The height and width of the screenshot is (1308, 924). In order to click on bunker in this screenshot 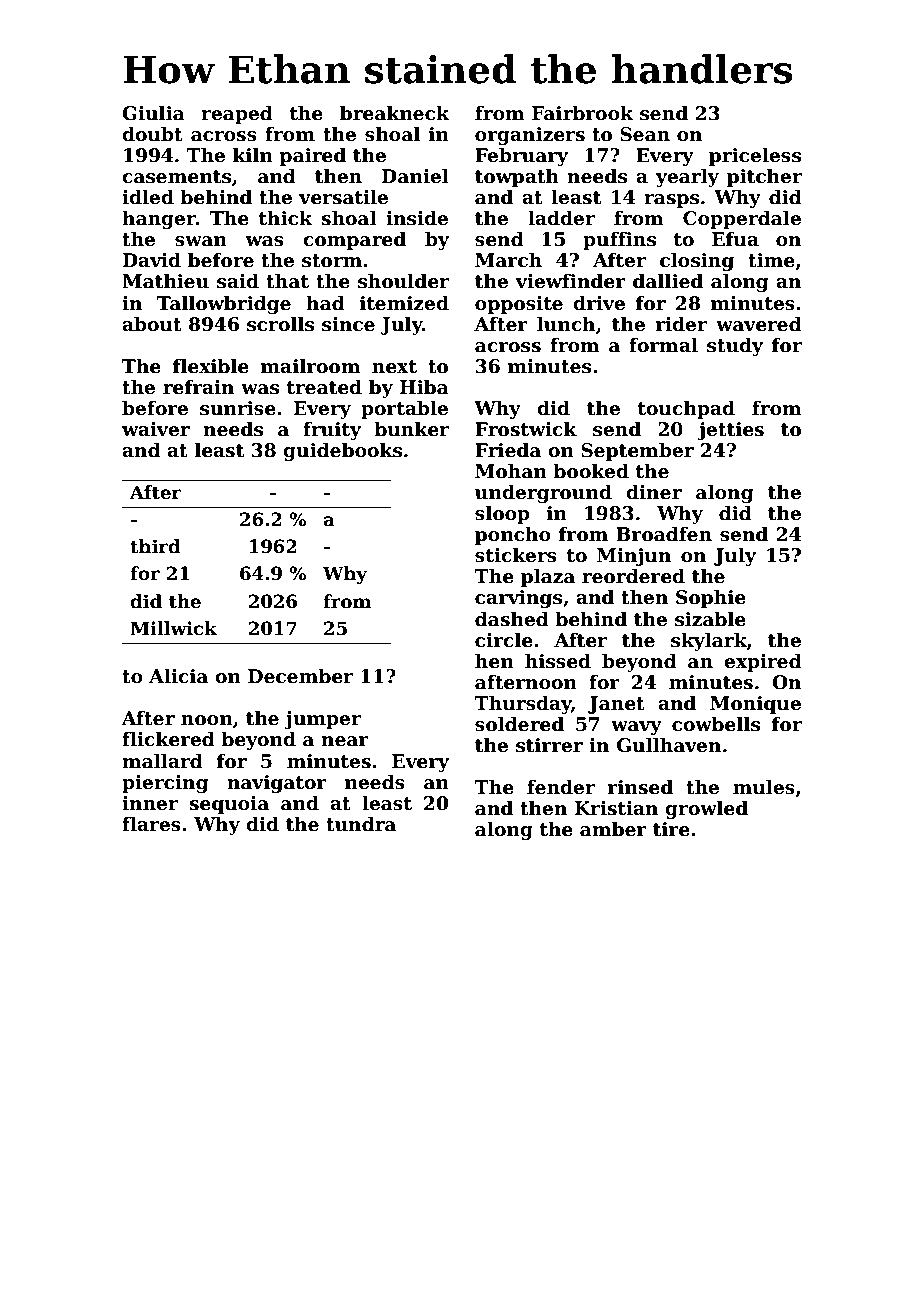, I will do `click(411, 429)`.
